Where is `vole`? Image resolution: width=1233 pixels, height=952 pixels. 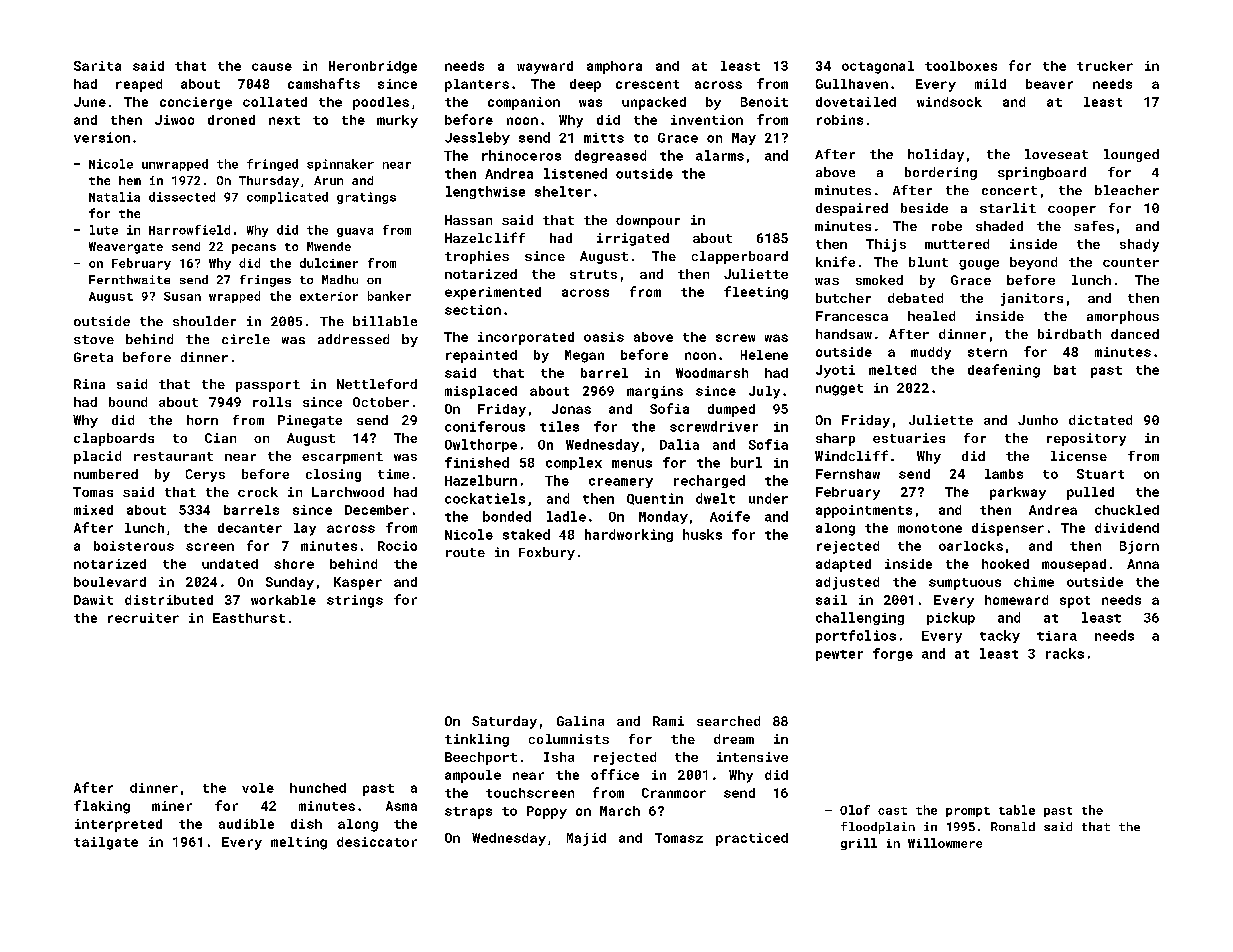
vole is located at coordinates (258, 788).
